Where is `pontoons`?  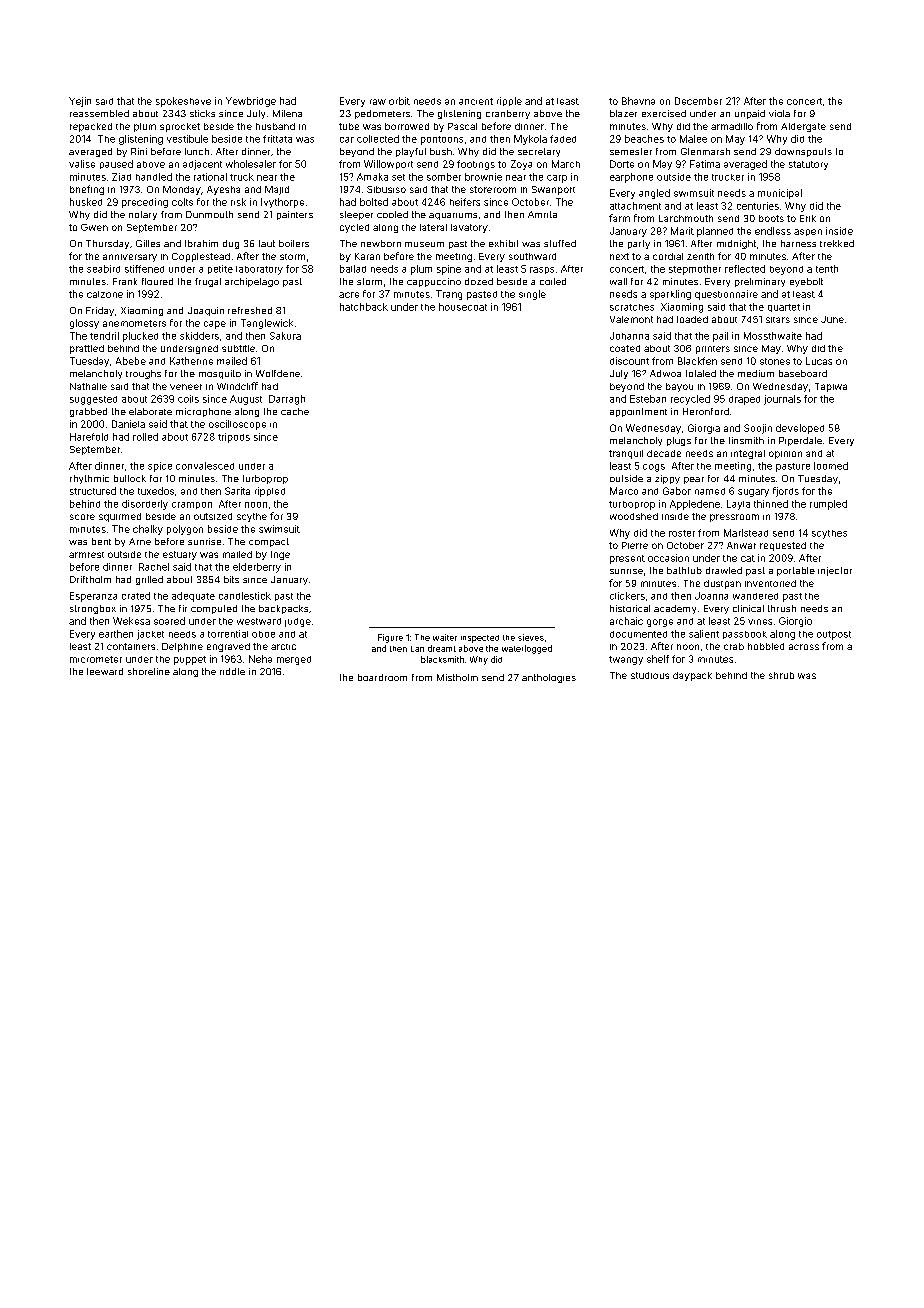
pontoons is located at coordinates (442, 140).
